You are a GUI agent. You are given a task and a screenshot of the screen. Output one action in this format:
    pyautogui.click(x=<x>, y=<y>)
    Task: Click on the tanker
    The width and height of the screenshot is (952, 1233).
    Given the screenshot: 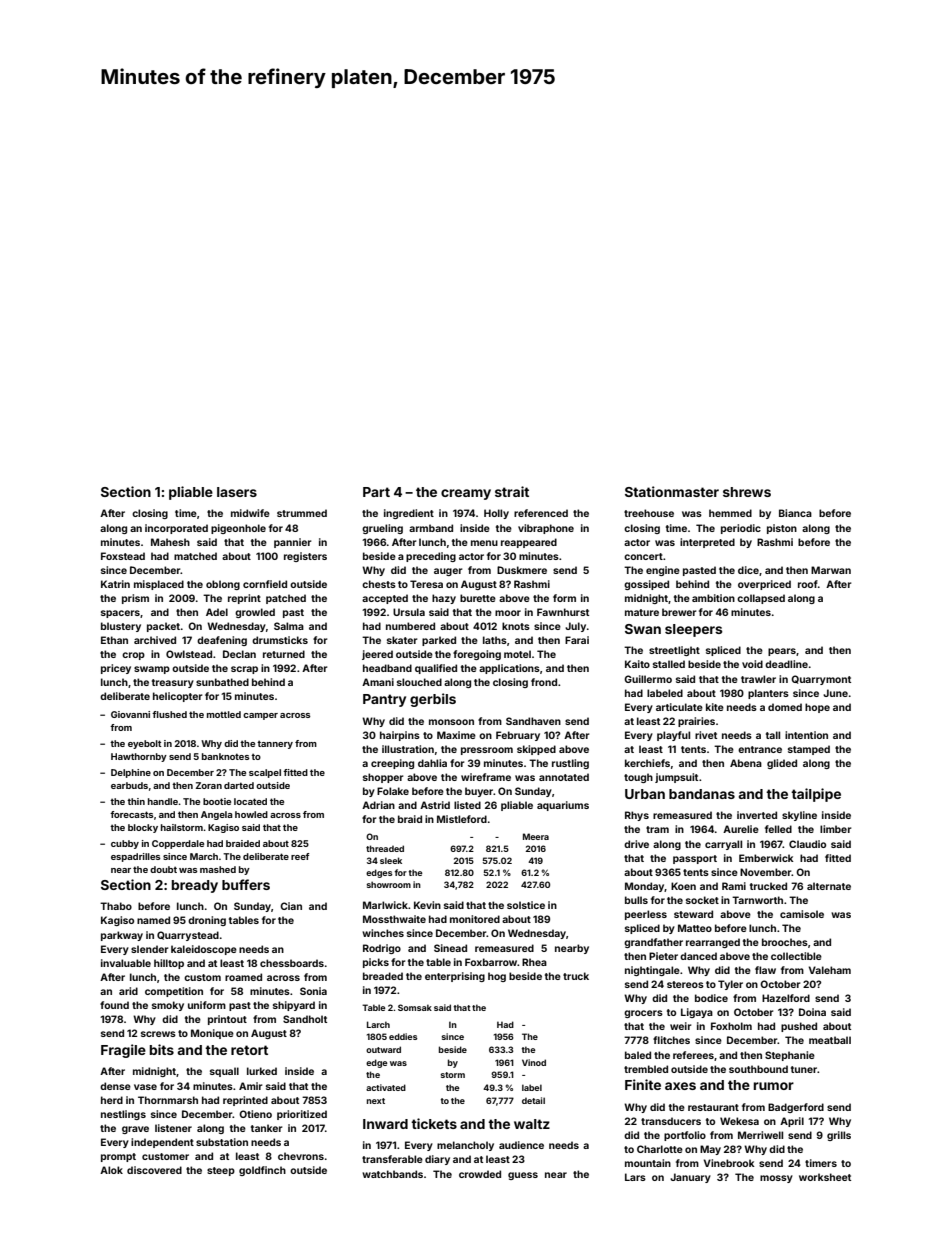 What is the action you would take?
    pyautogui.click(x=267, y=1128)
